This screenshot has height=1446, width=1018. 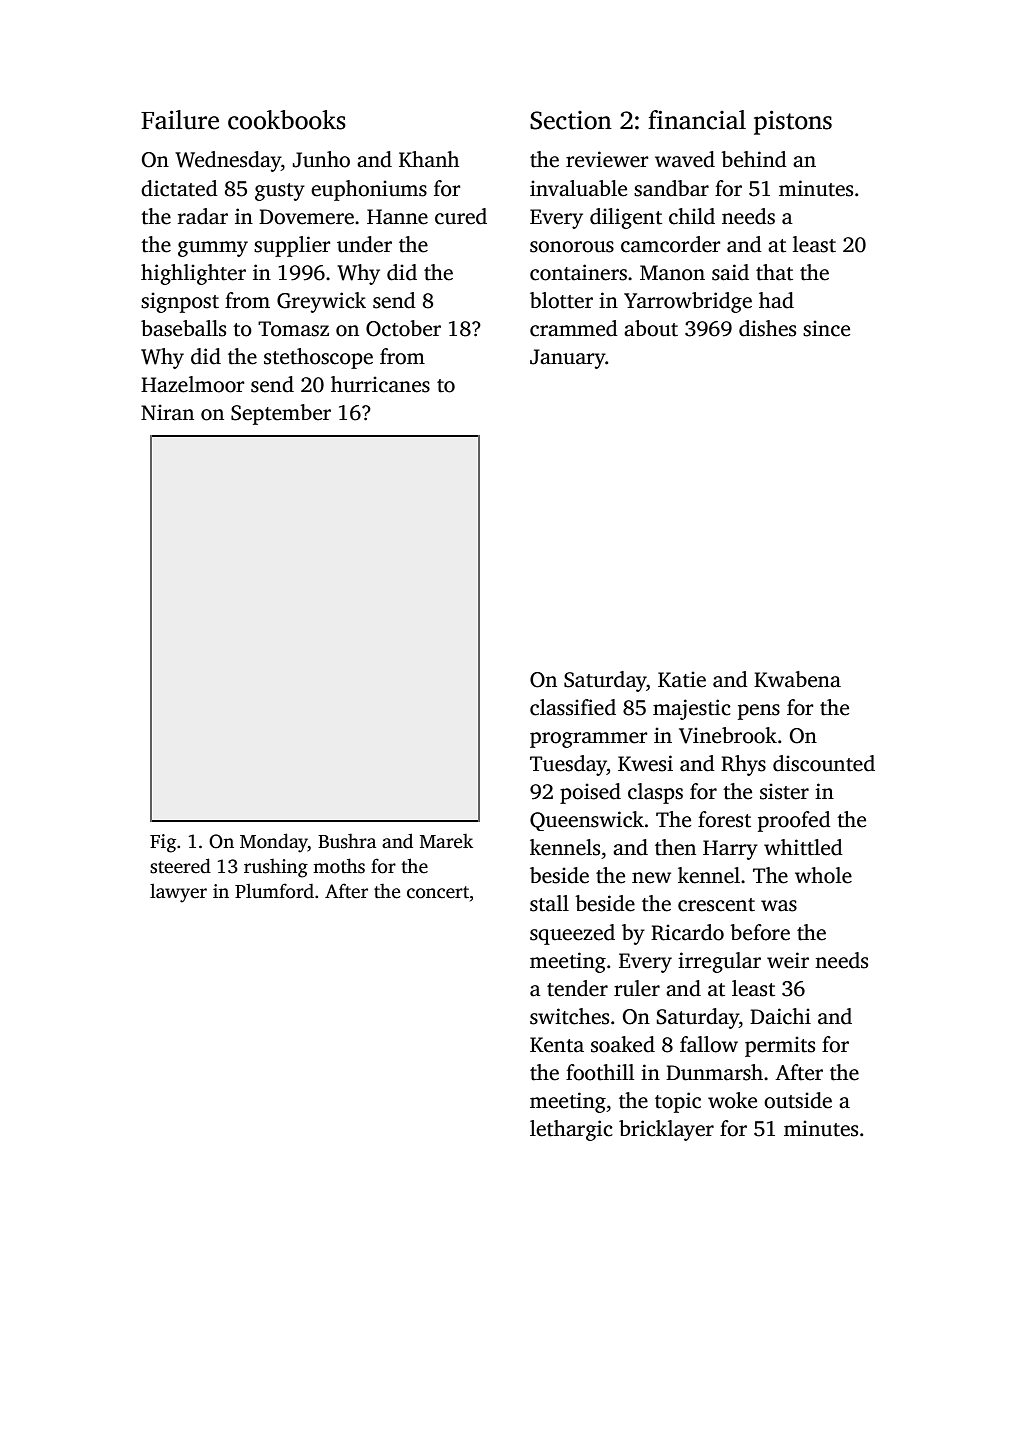 What do you see at coordinates (600, 1072) in the screenshot?
I see `foothill` at bounding box center [600, 1072].
